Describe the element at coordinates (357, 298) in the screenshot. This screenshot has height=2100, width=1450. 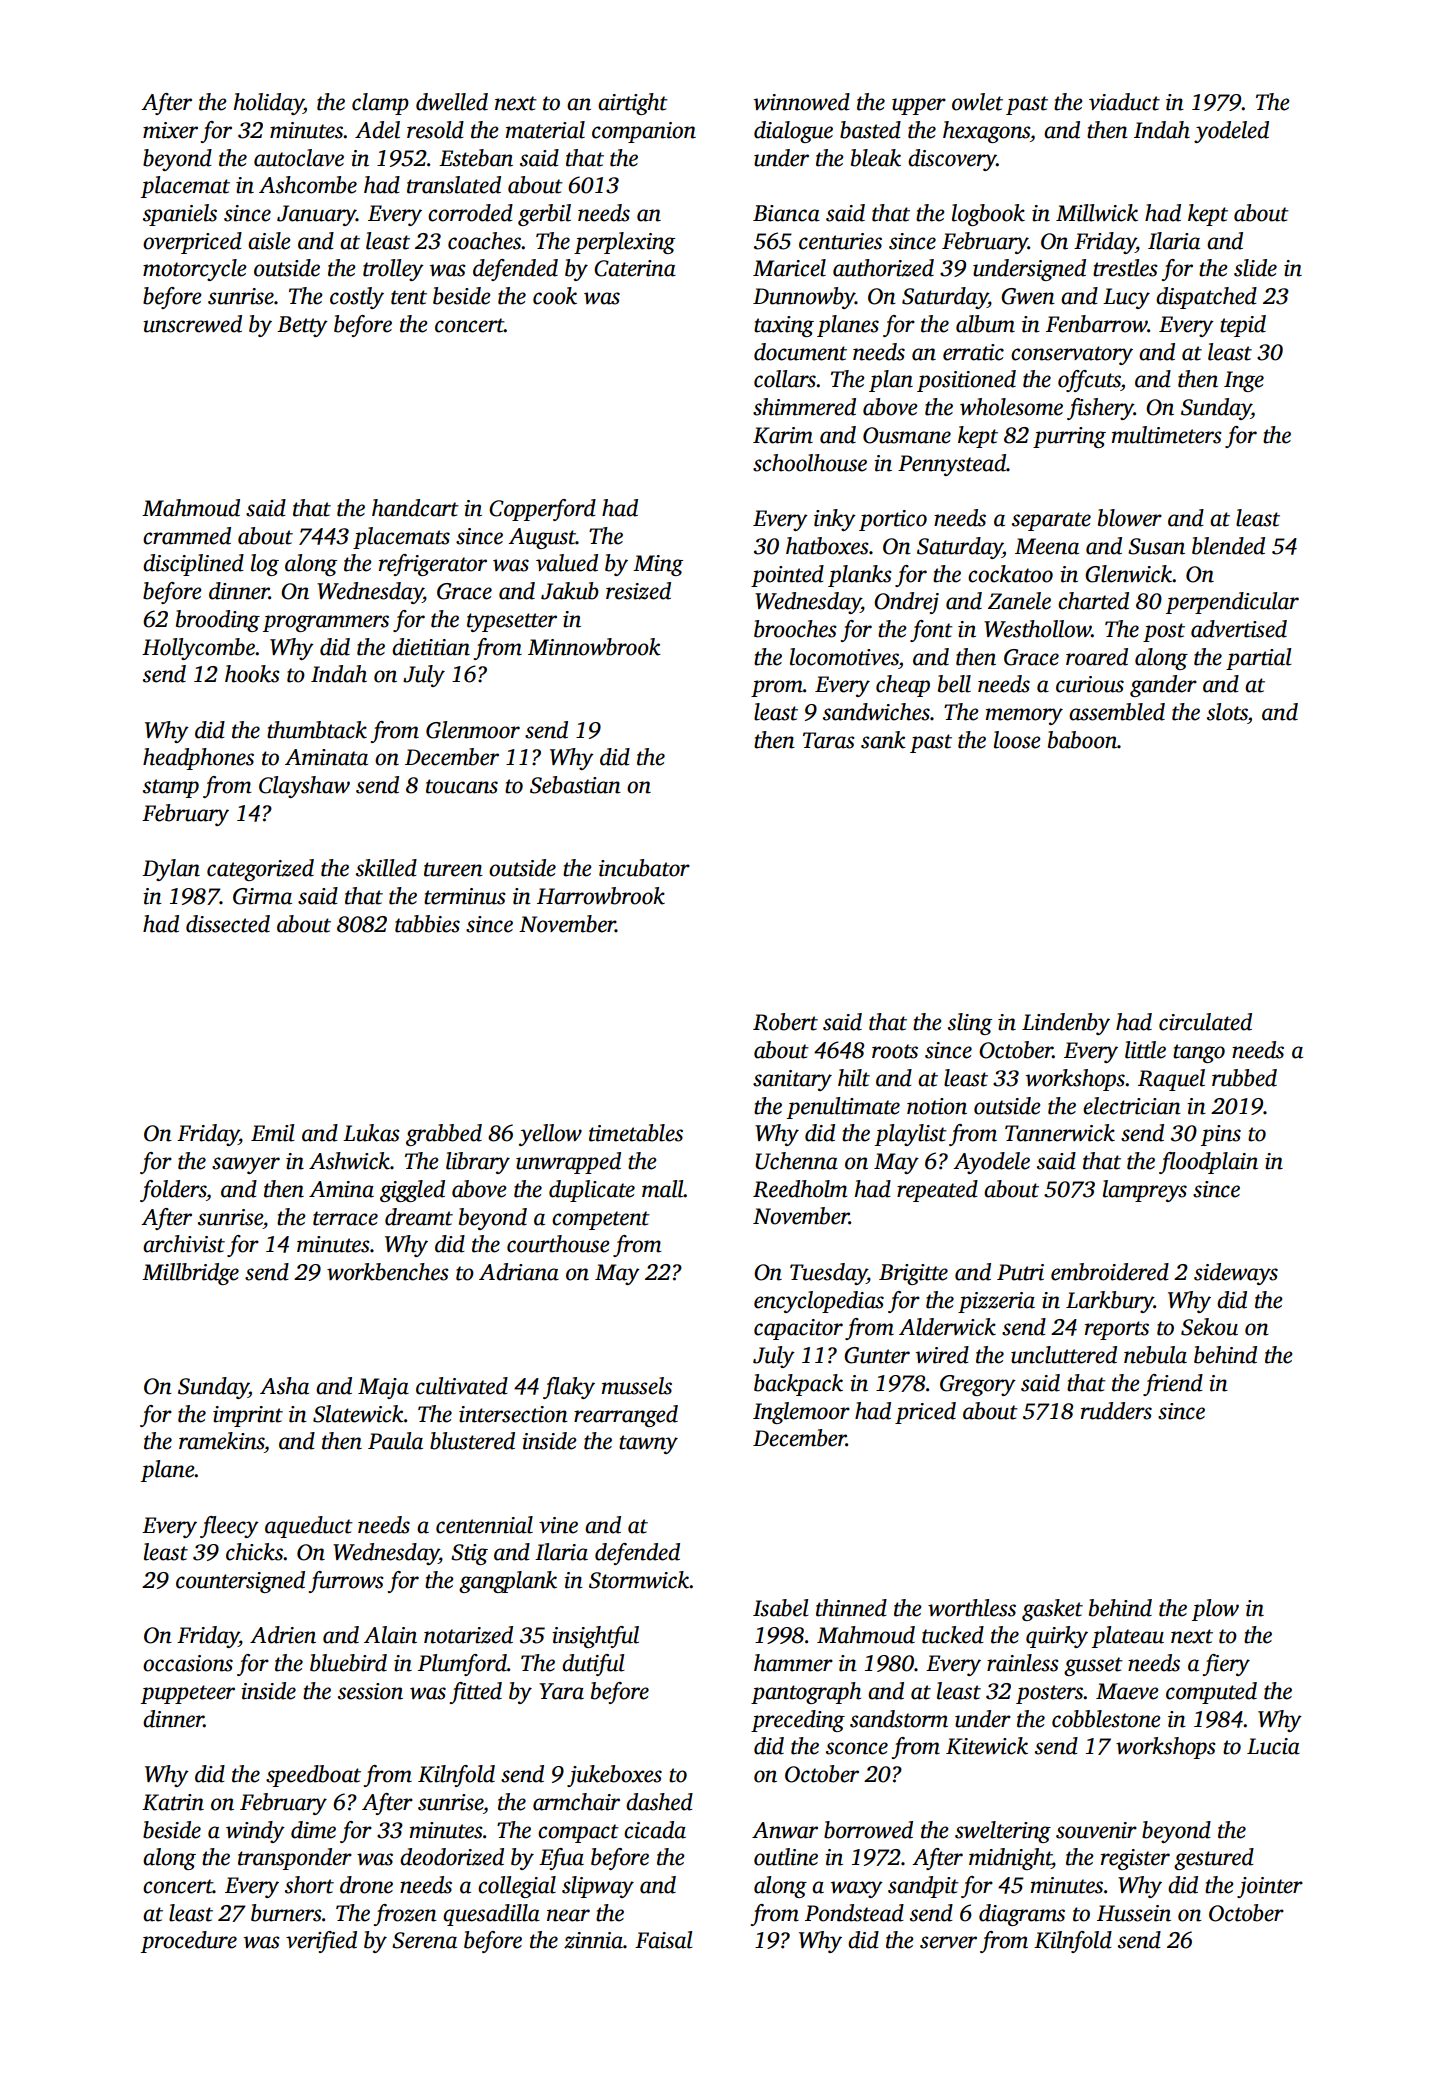
I see `costly` at that location.
